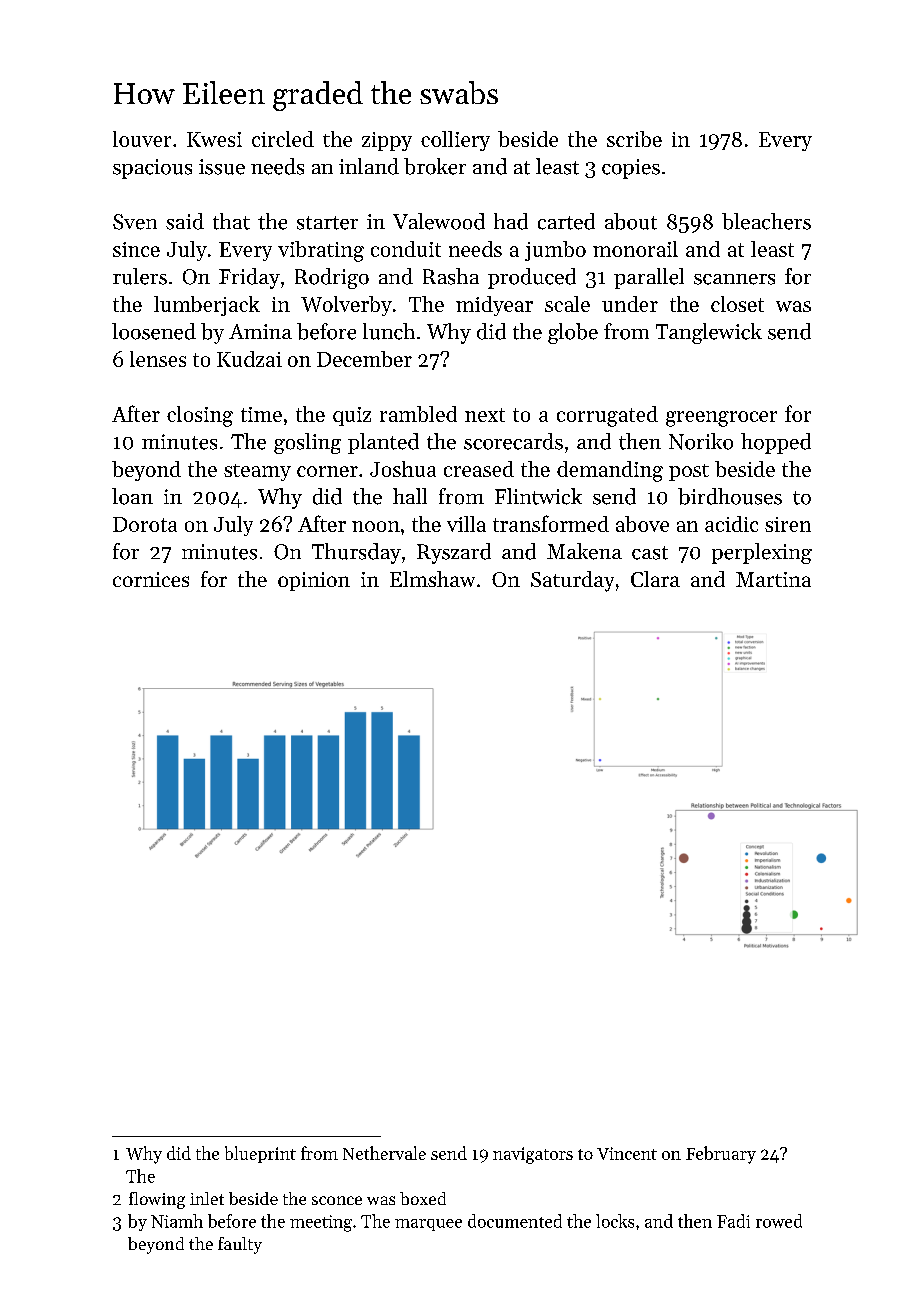 Image resolution: width=924 pixels, height=1314 pixels. Describe the element at coordinates (733, 1221) in the image. I see `Fadi` at that location.
